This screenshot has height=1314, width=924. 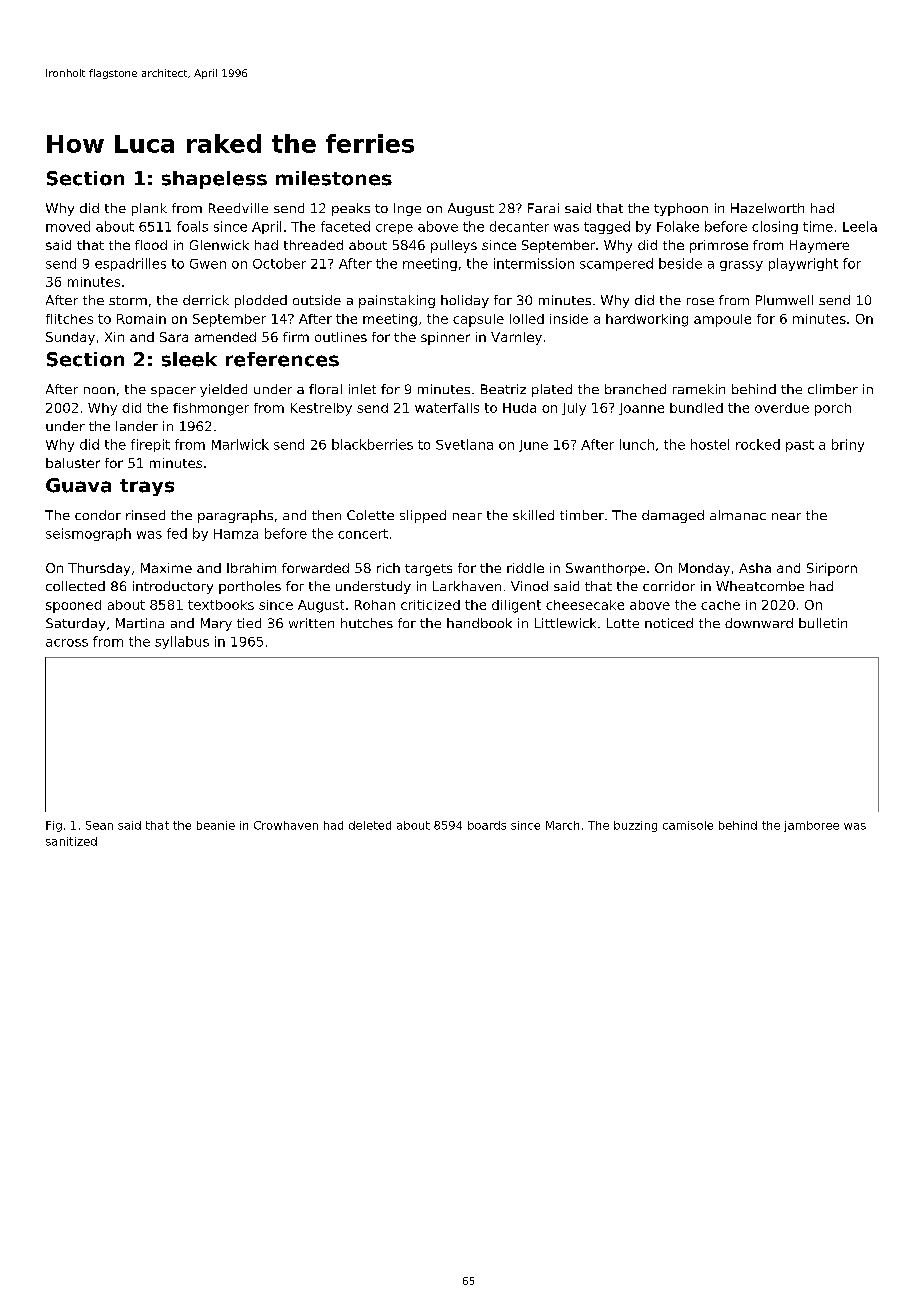 I want to click on seismograph, so click(x=88, y=534).
